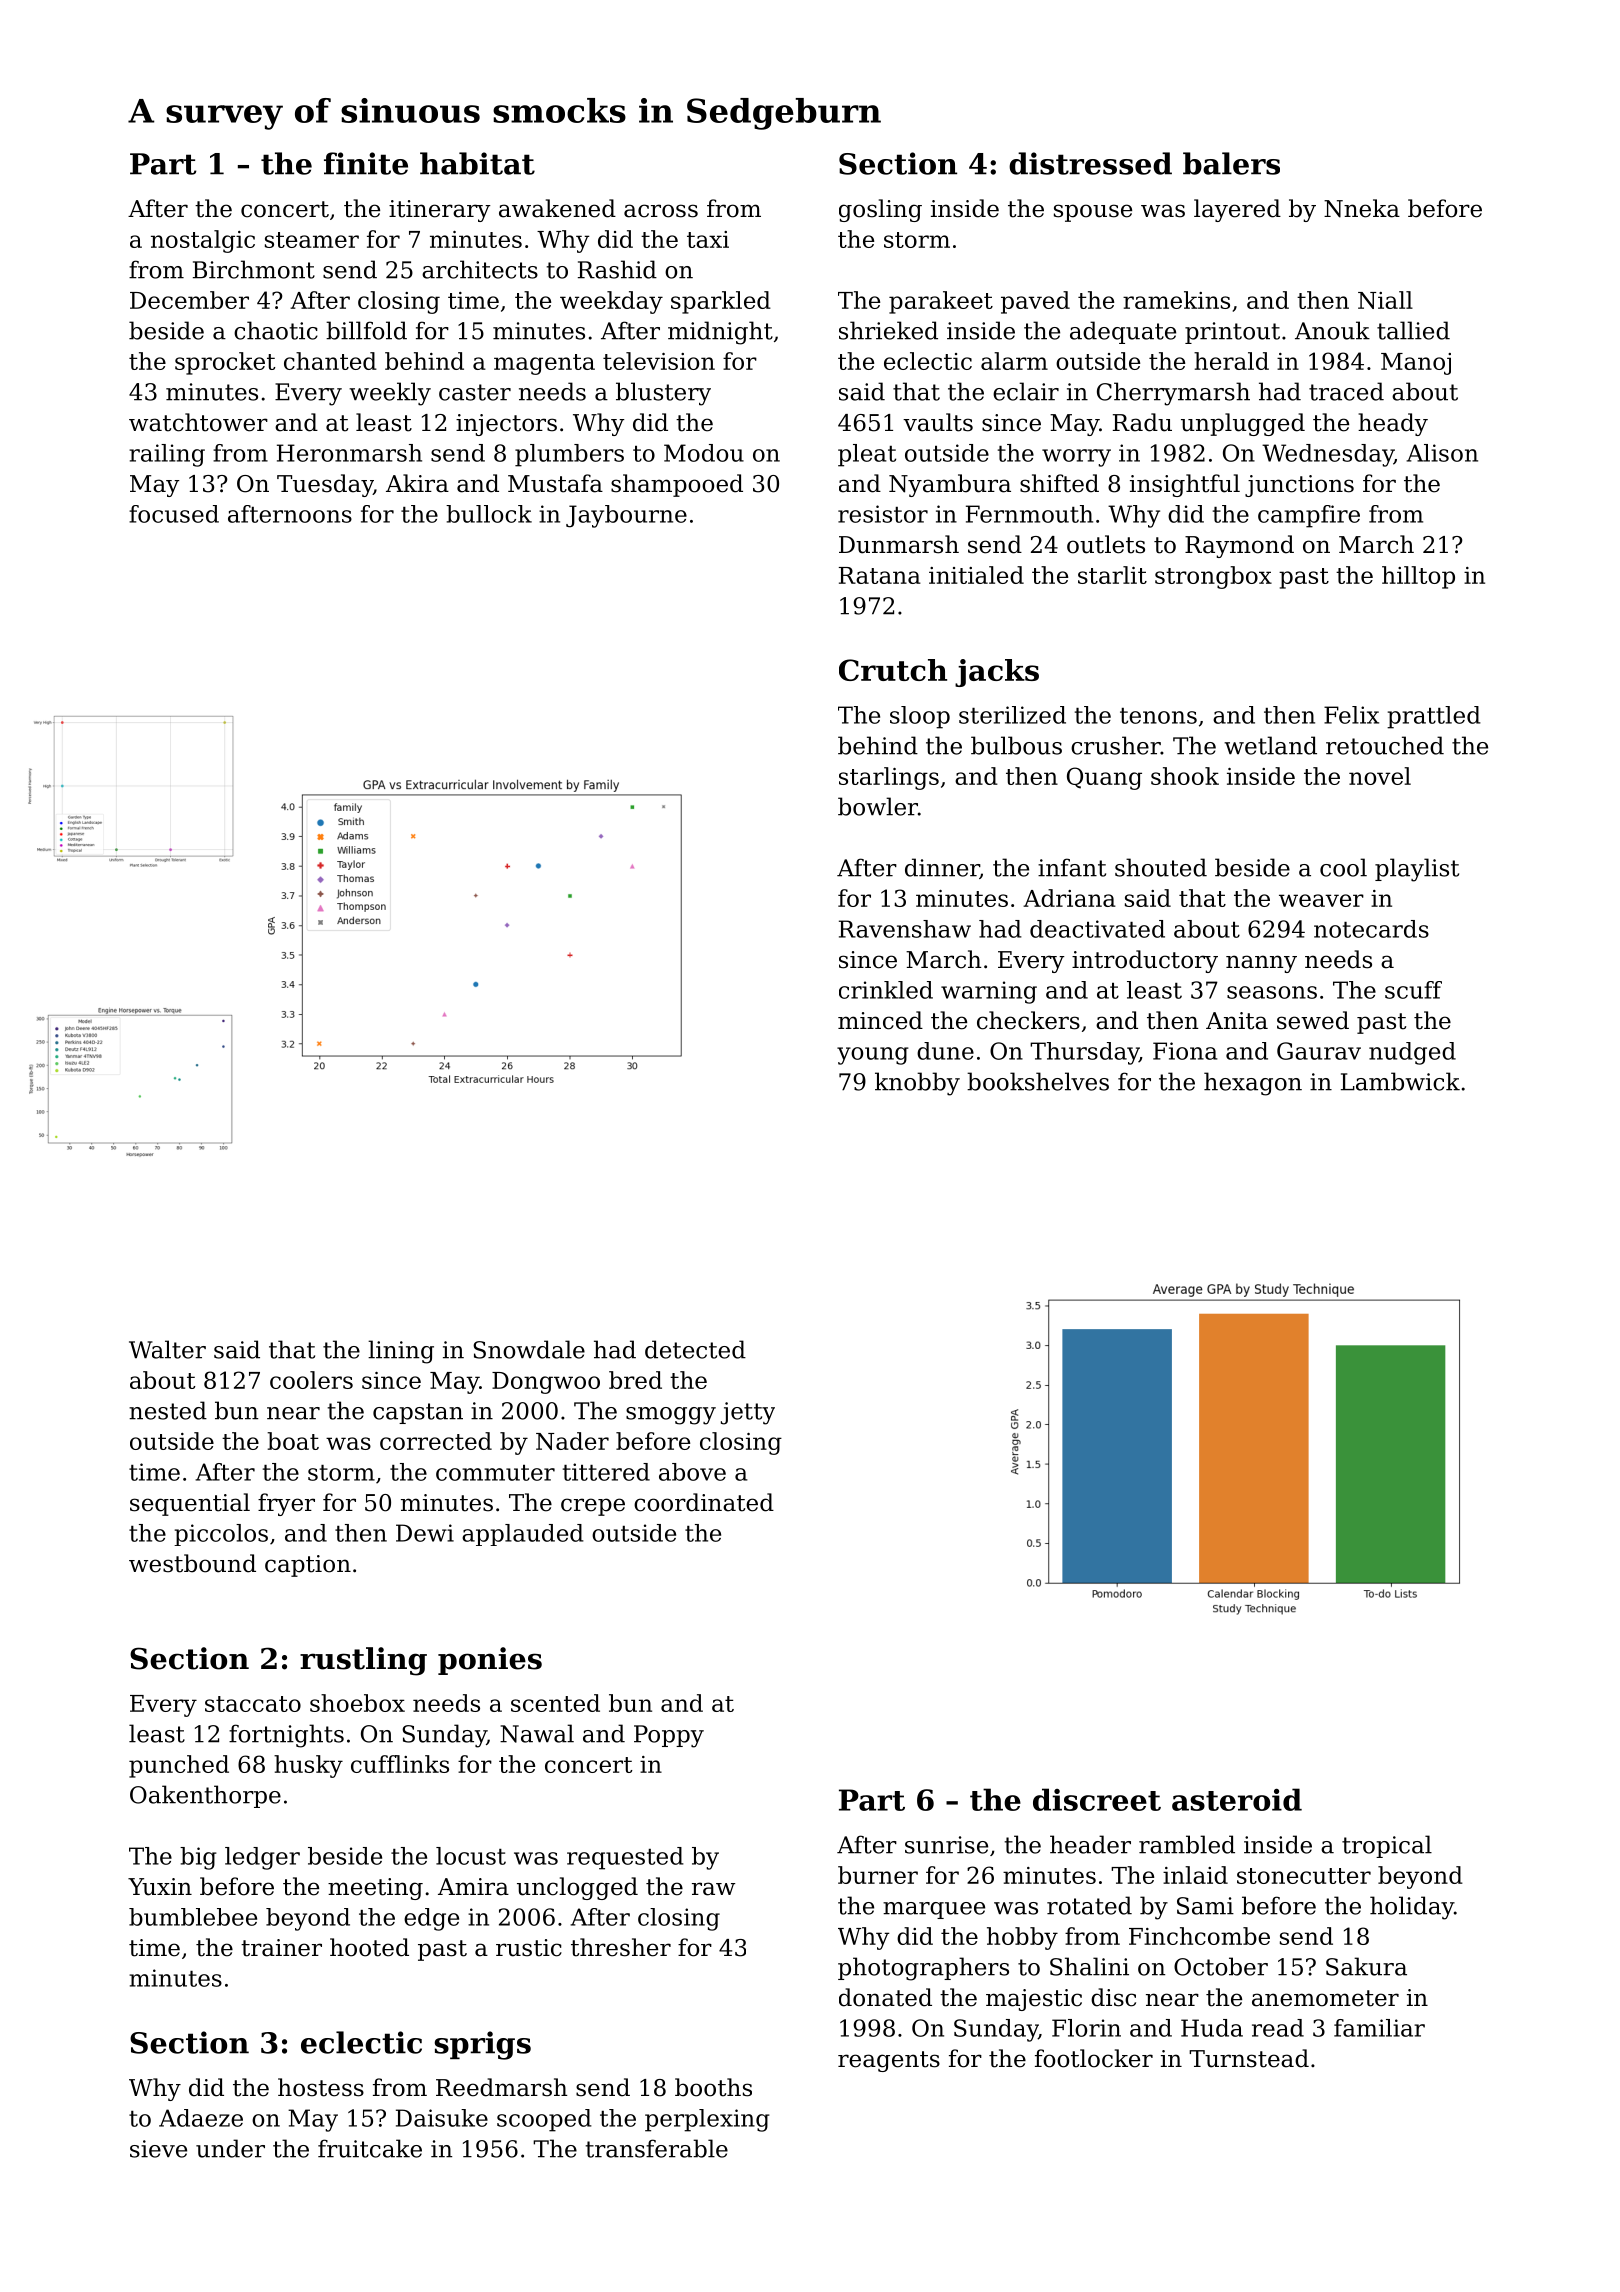 Image resolution: width=1620 pixels, height=2292 pixels. Describe the element at coordinates (661, 211) in the screenshot. I see `across` at that location.
